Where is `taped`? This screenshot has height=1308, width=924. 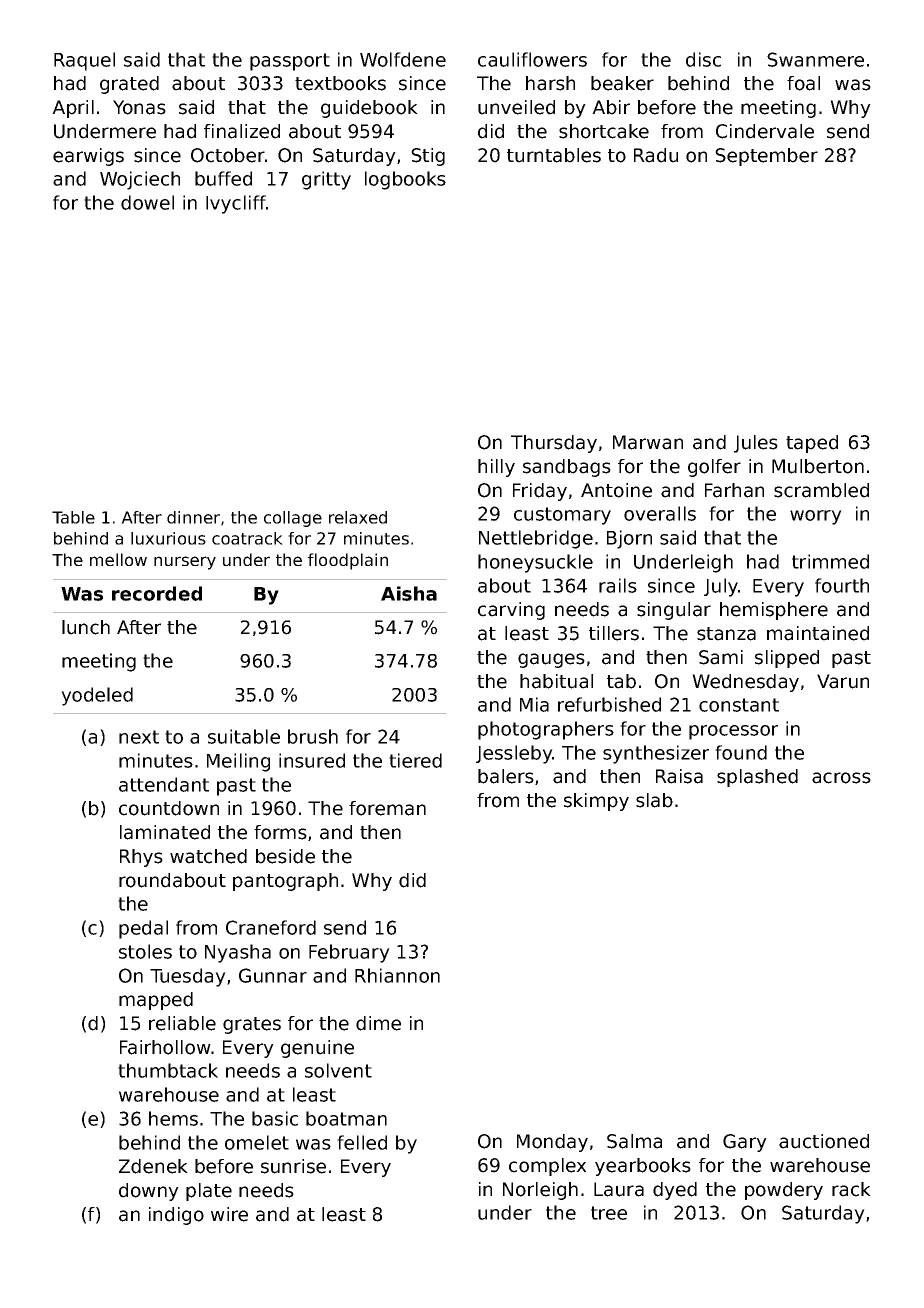 taped is located at coordinates (812, 444).
